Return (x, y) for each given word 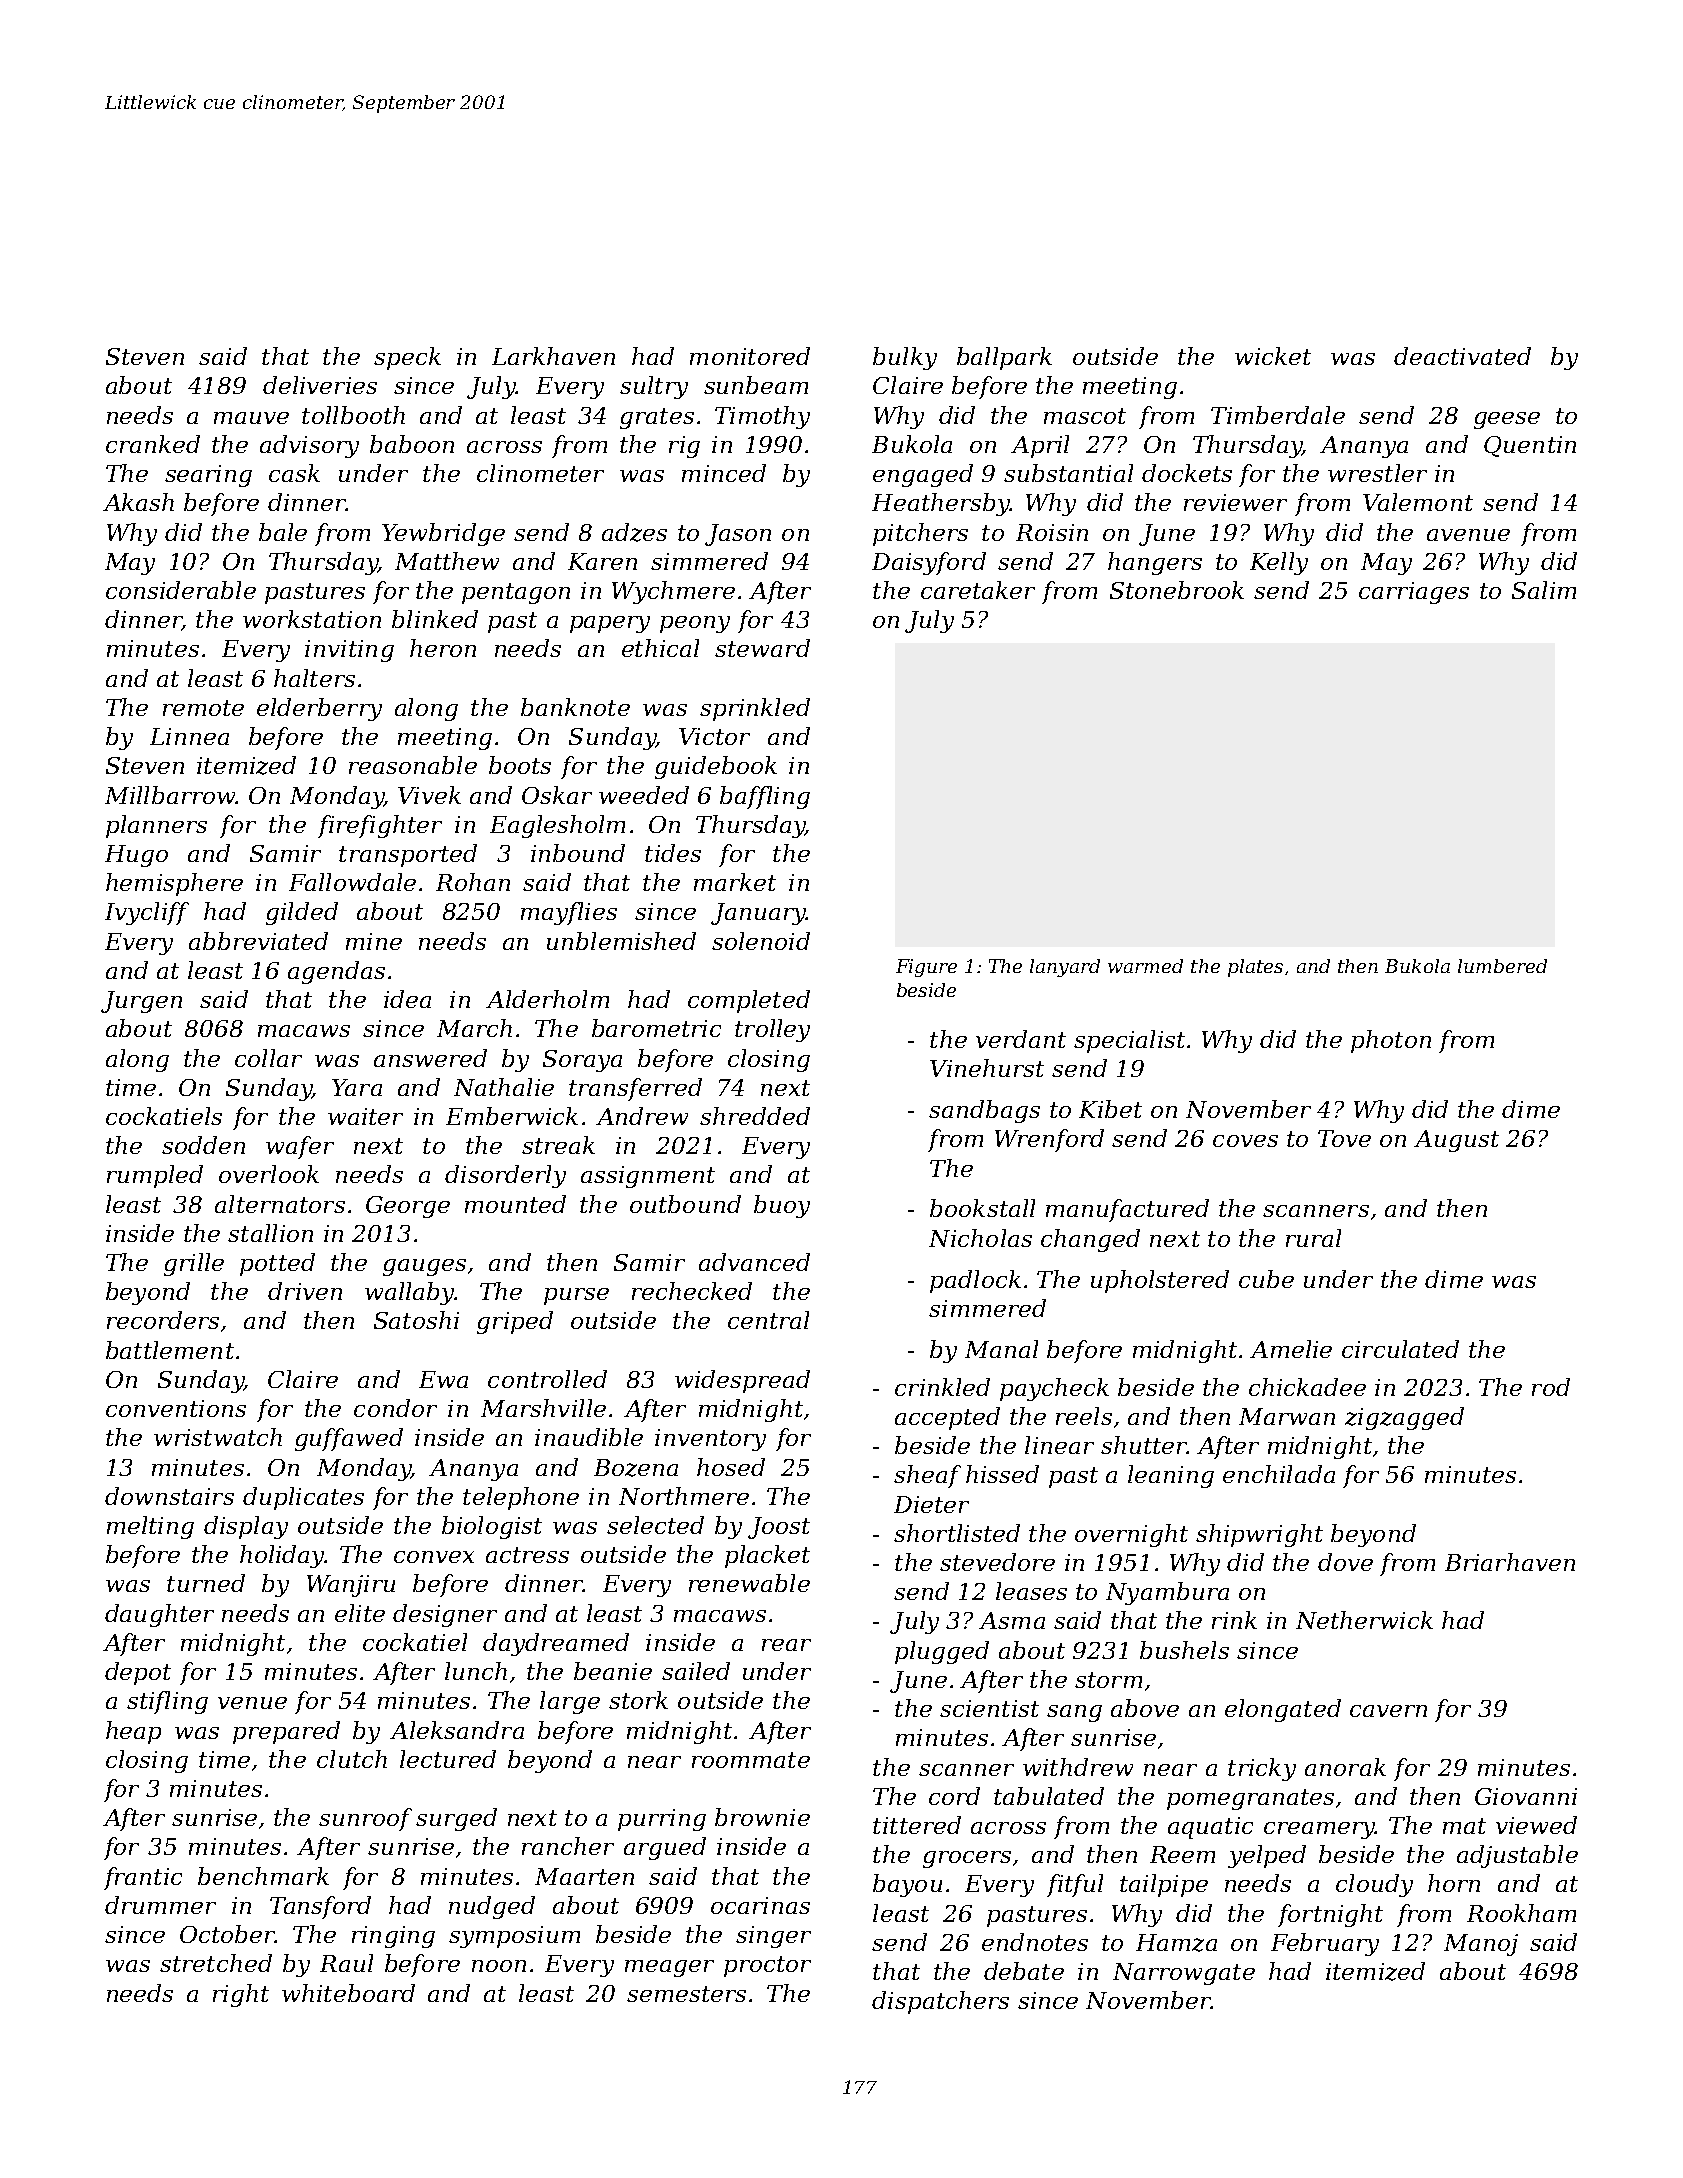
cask (294, 473)
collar (268, 1058)
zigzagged (1404, 1418)
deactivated (1462, 356)
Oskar (557, 795)
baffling (765, 797)
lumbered (1502, 966)
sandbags (984, 1111)
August (1456, 1141)
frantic (143, 1878)
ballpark (1004, 358)
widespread (742, 1381)
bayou (907, 1885)
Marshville (543, 1408)
